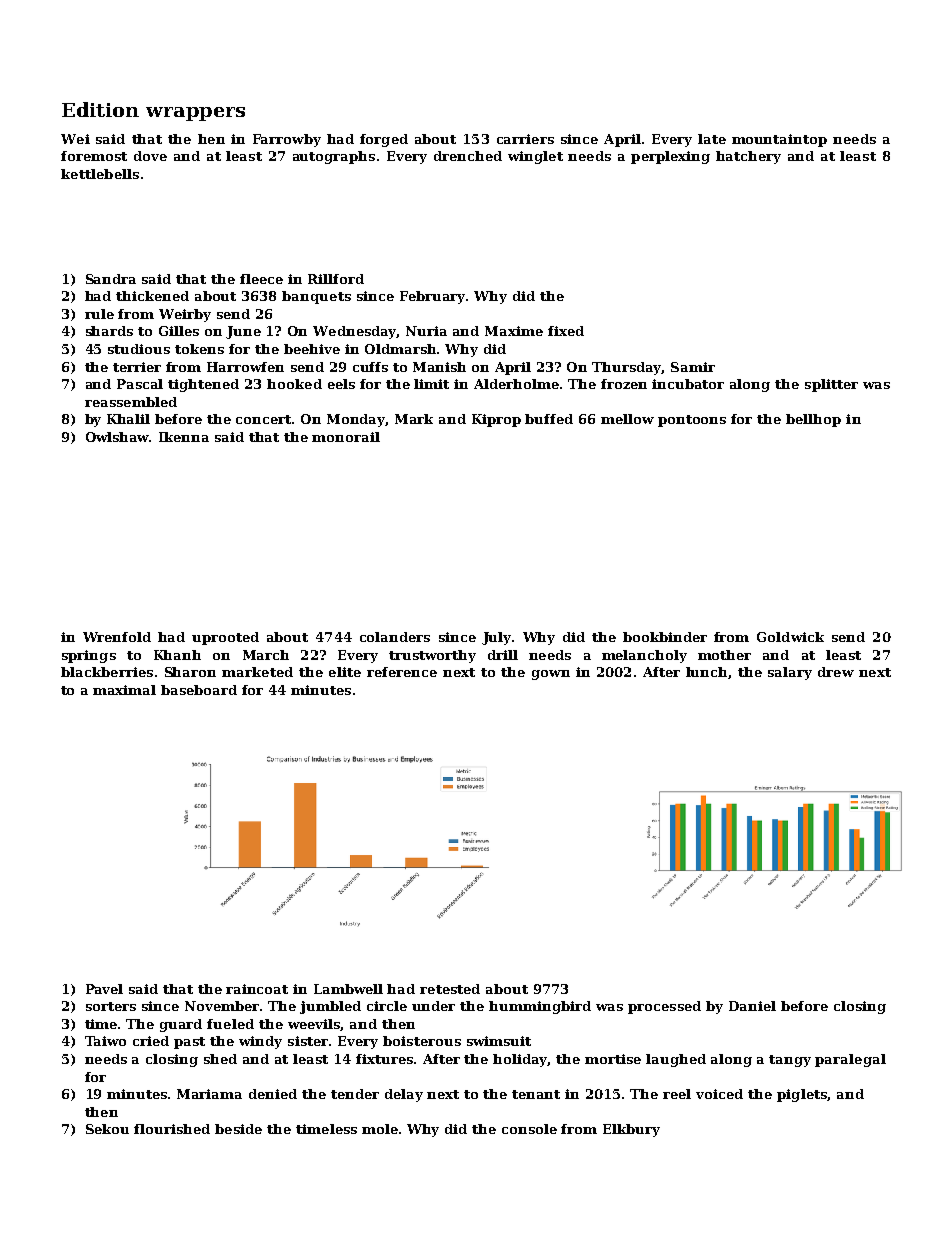 The width and height of the screenshot is (952, 1233). Describe the element at coordinates (199, 690) in the screenshot. I see `baseboard` at that location.
